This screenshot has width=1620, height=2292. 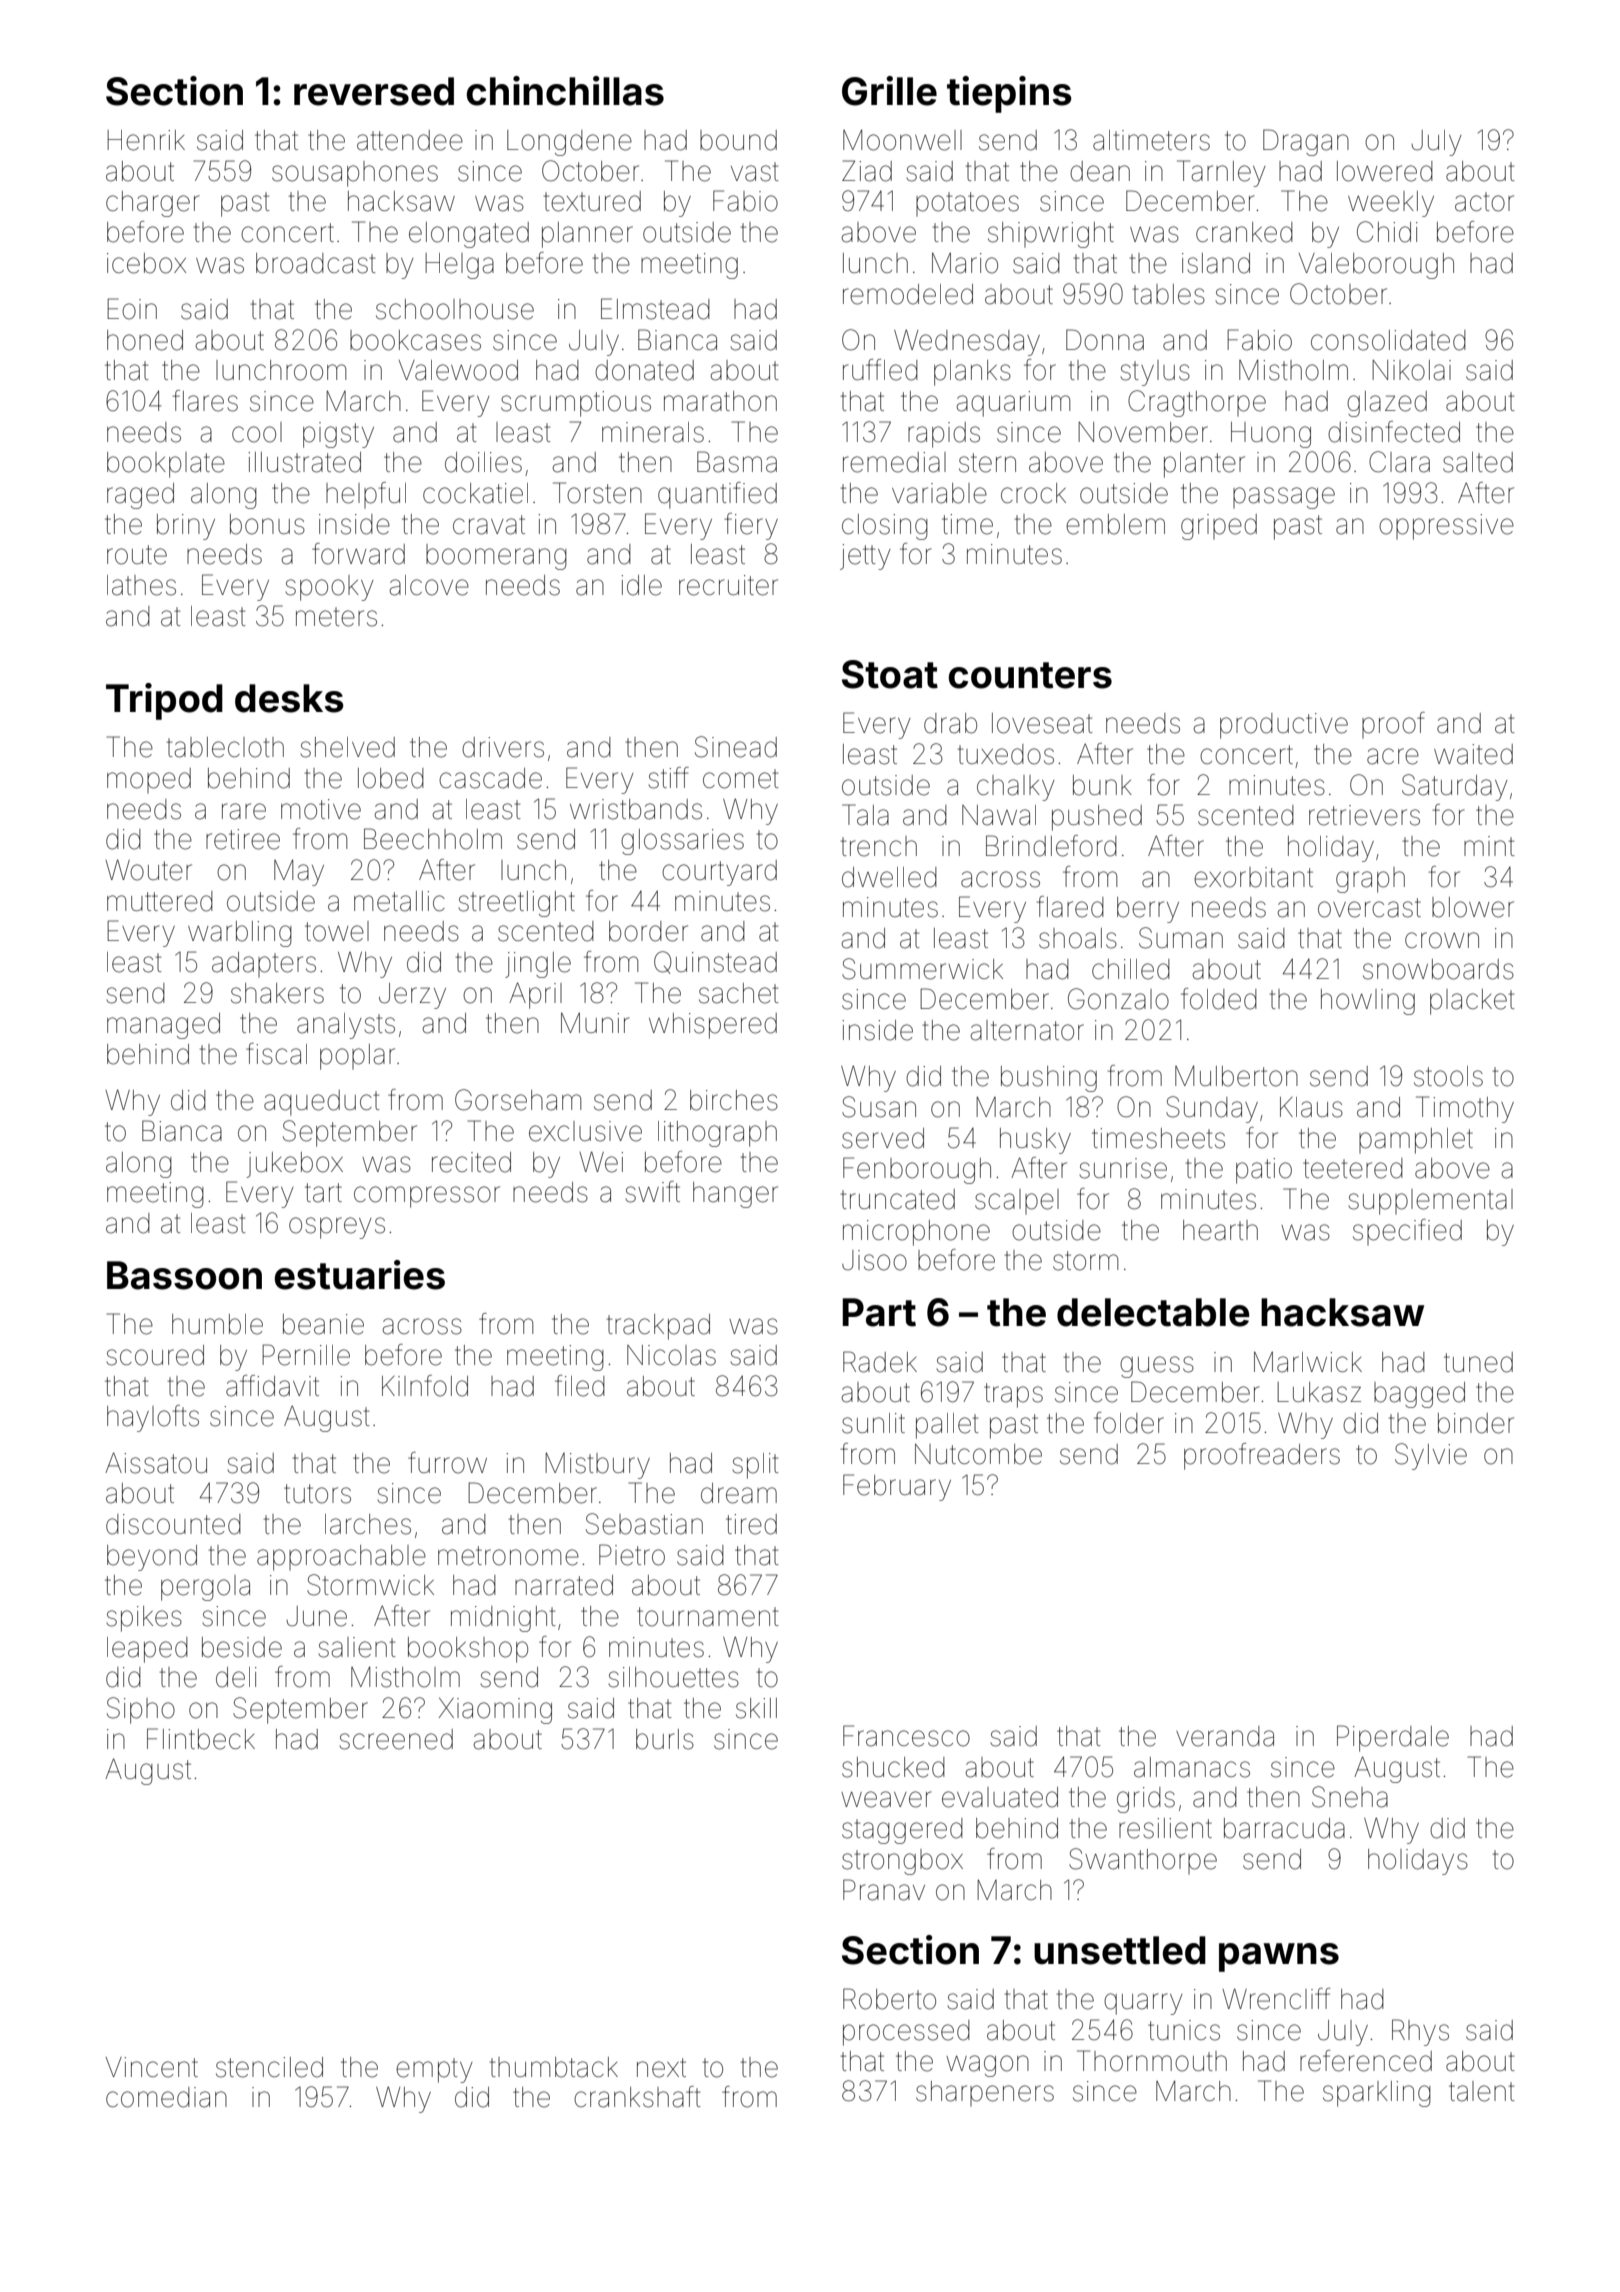 I want to click on lathes, so click(x=141, y=585).
